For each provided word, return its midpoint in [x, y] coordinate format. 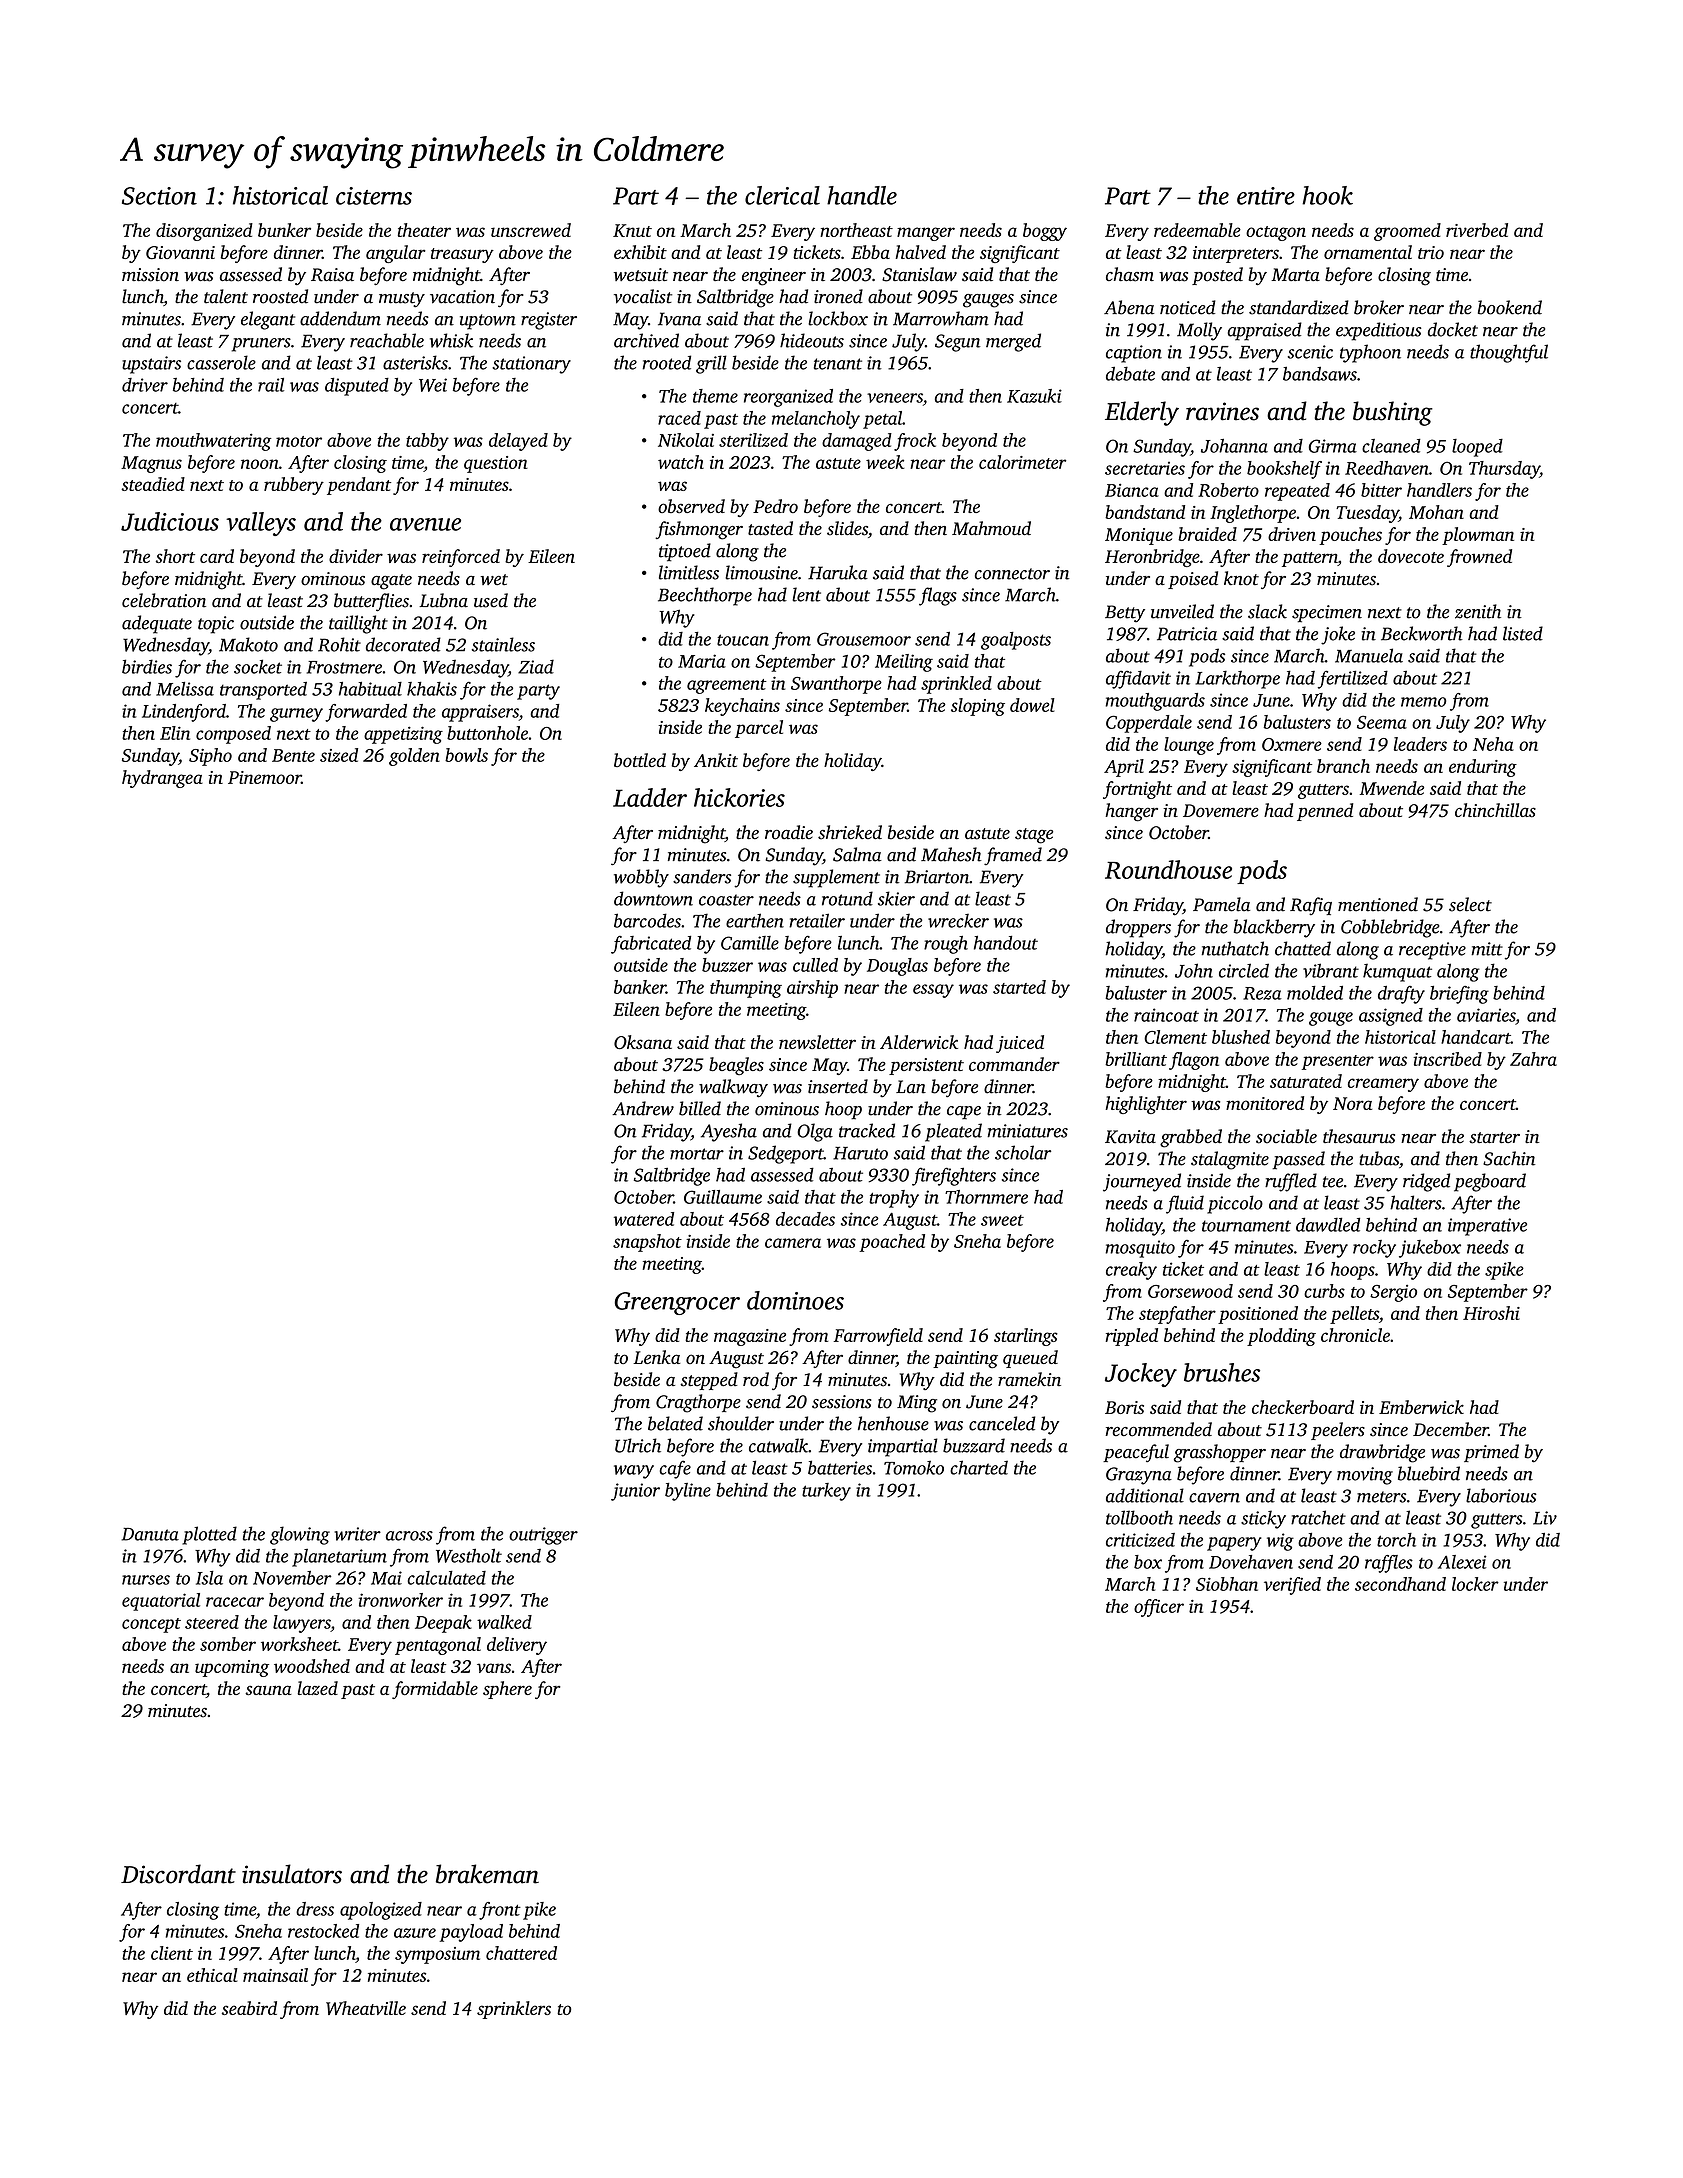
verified [1292, 1586]
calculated [446, 1578]
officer [1159, 1608]
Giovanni [180, 252]
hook [1327, 195]
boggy [1045, 232]
